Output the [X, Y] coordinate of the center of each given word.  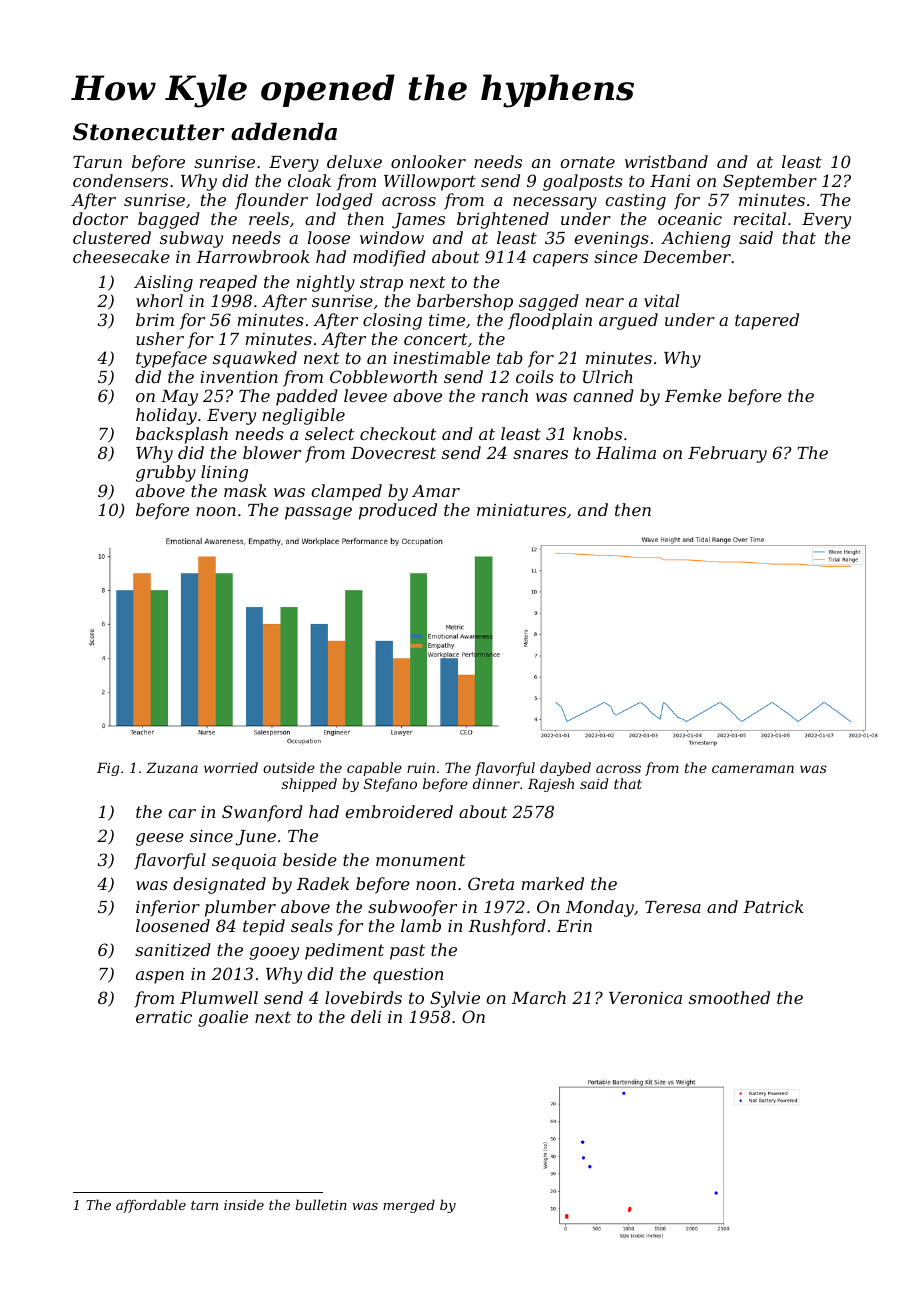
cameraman [753, 769]
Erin [574, 926]
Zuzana [172, 768]
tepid [264, 927]
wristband [666, 161]
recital [760, 218]
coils [535, 376]
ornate [587, 162]
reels [269, 218]
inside [244, 1204]
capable [374, 769]
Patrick [773, 906]
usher [160, 338]
